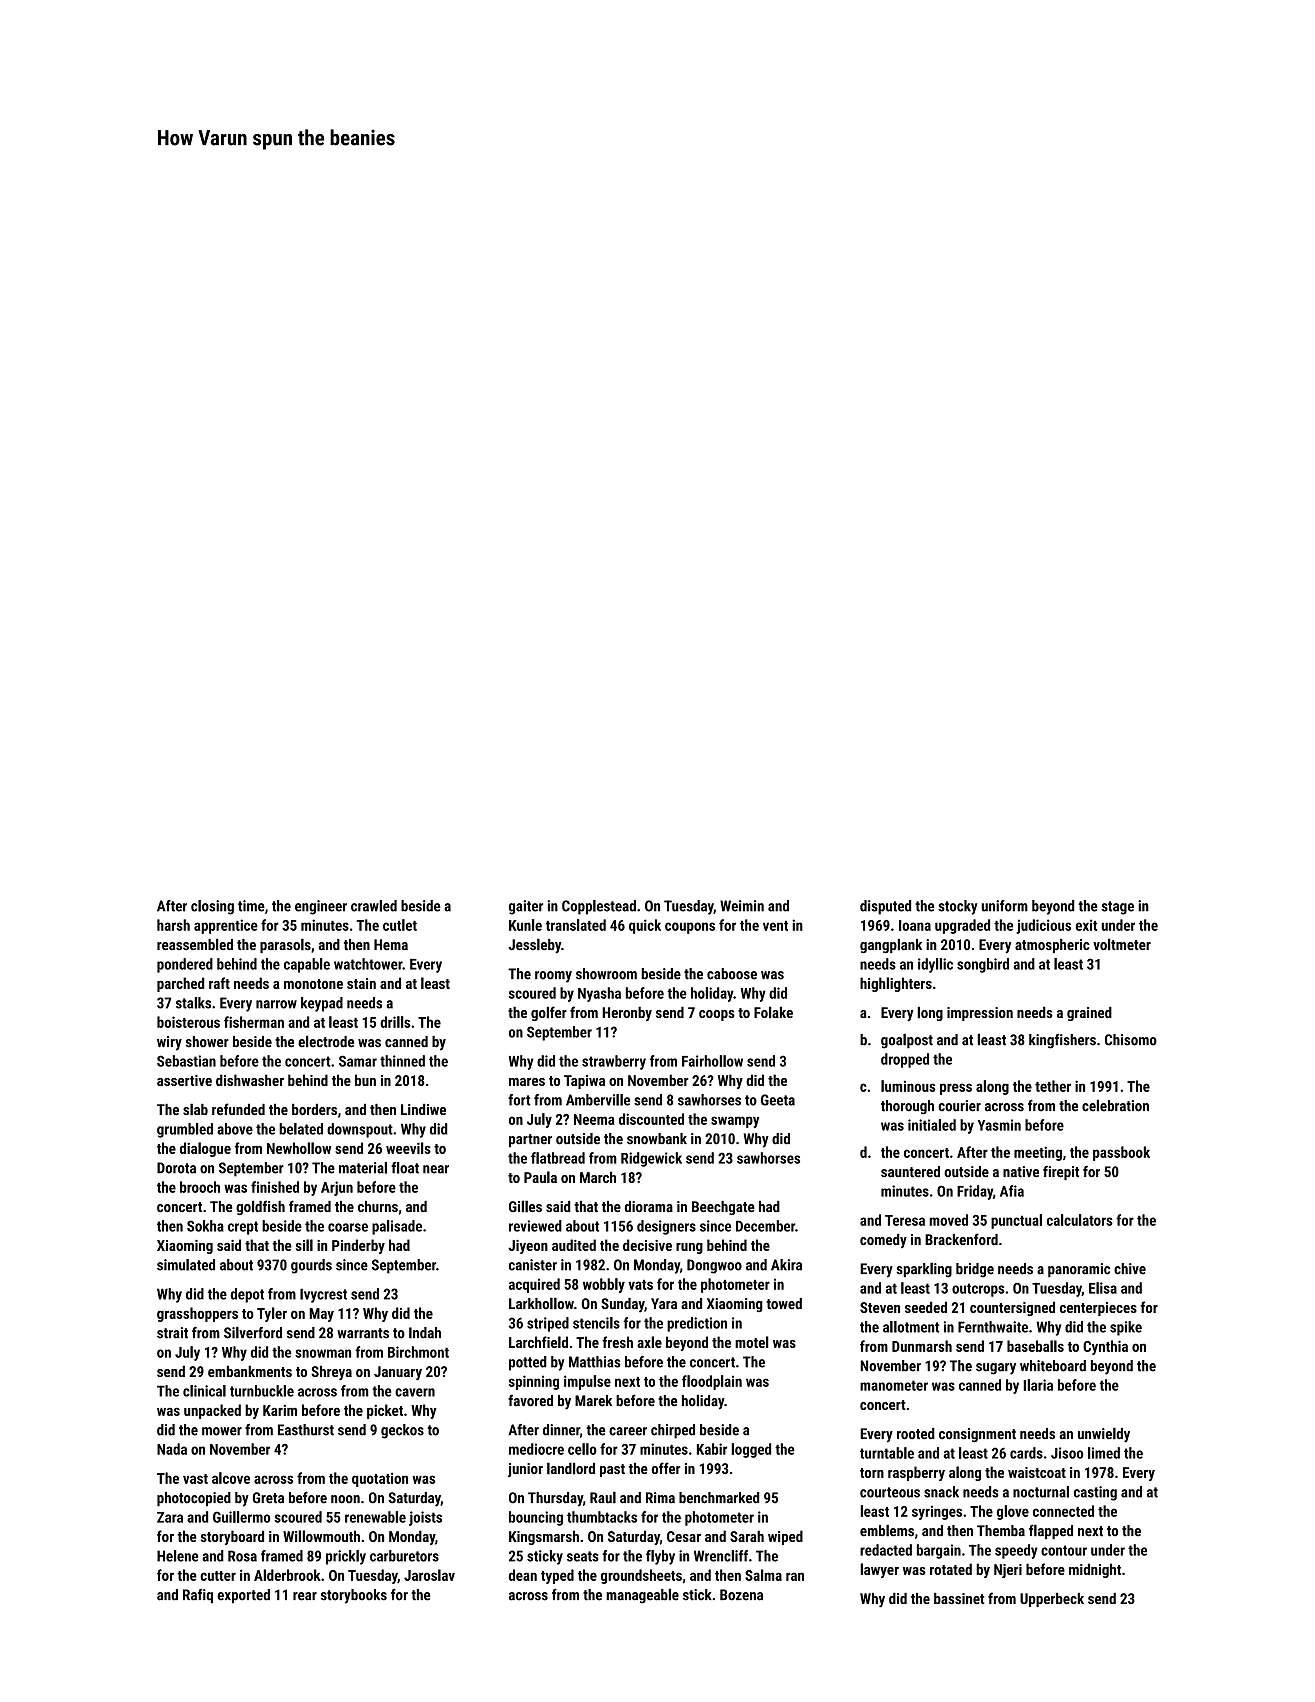 The width and height of the screenshot is (1315, 1702). Describe the element at coordinates (784, 1303) in the screenshot. I see `towed` at that location.
